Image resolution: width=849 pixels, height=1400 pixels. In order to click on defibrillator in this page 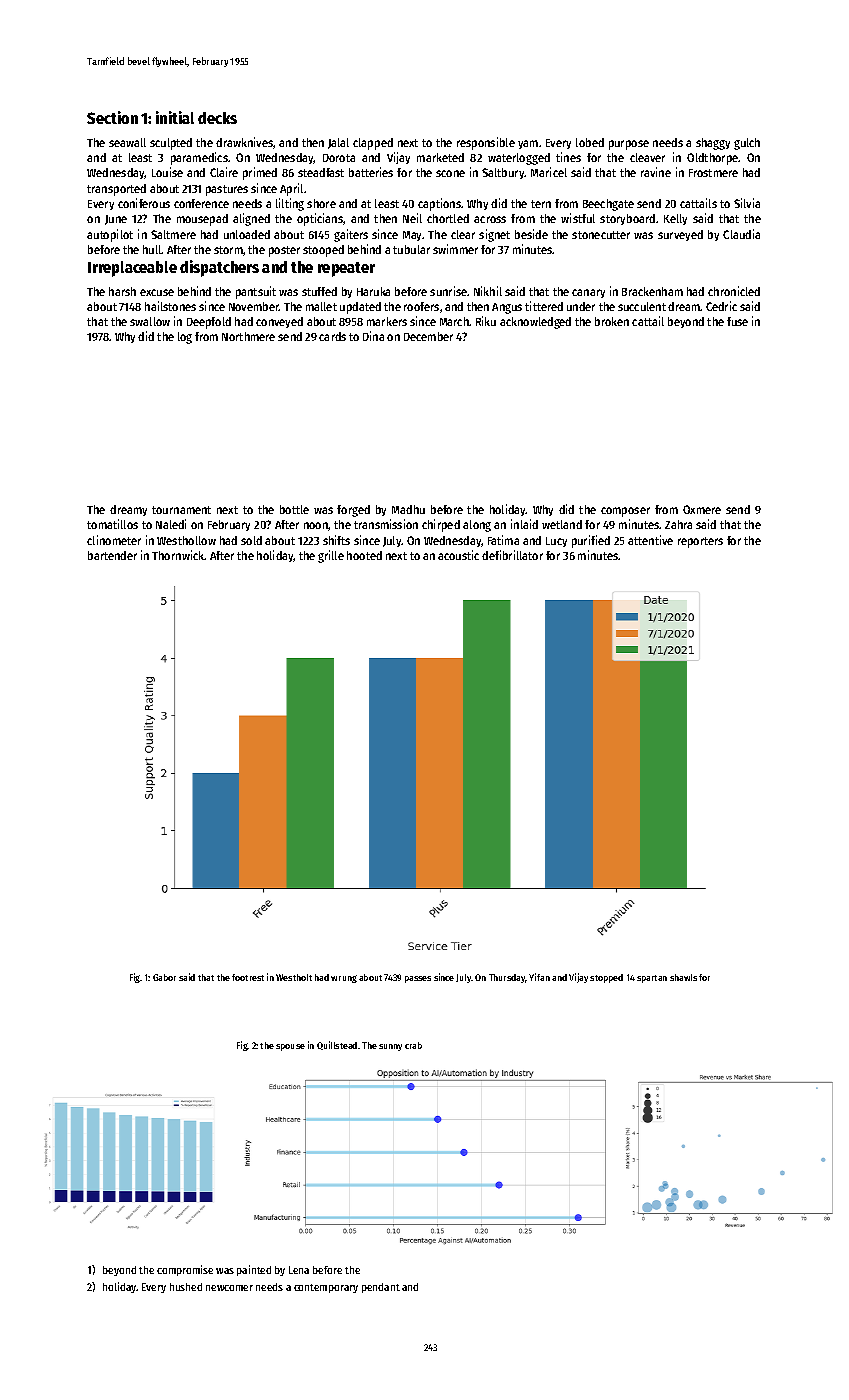, I will do `click(512, 555)`.
